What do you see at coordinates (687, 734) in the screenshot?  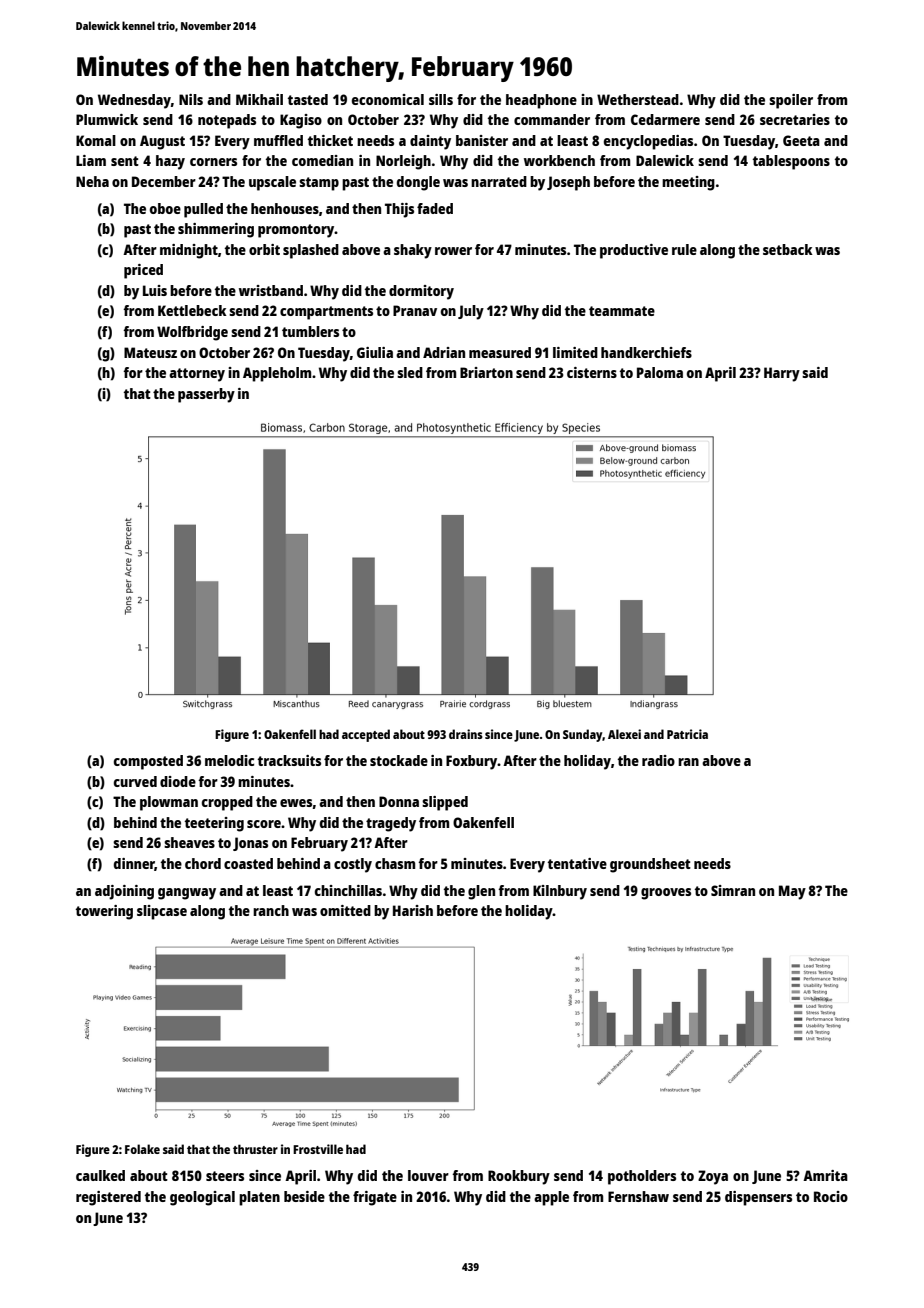 I see `Patricia` at bounding box center [687, 734].
